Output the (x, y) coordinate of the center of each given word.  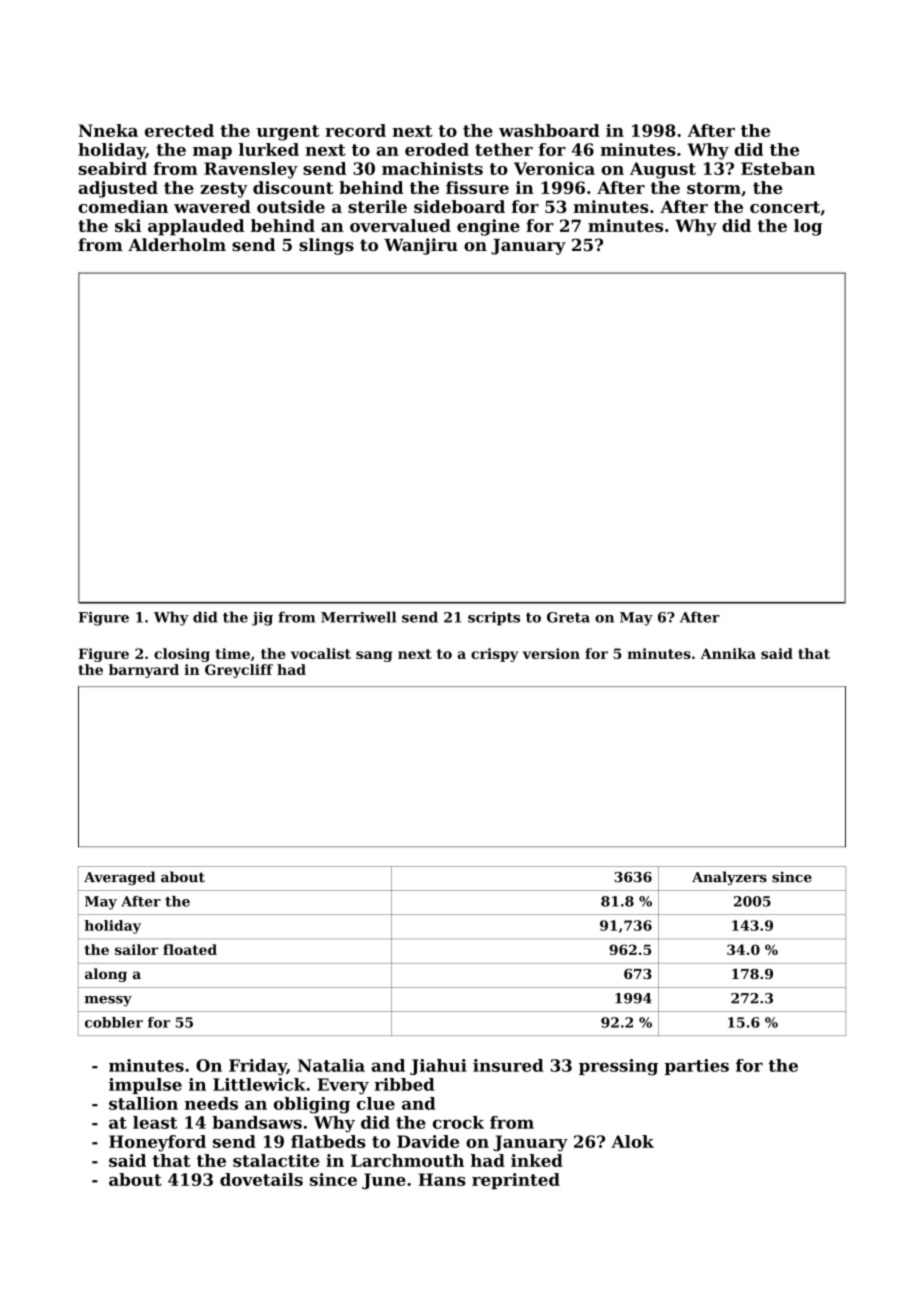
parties (697, 1067)
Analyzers (729, 878)
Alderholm (177, 244)
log (808, 227)
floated (190, 949)
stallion (143, 1103)
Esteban (778, 168)
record (355, 130)
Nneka (108, 130)
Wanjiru (421, 246)
